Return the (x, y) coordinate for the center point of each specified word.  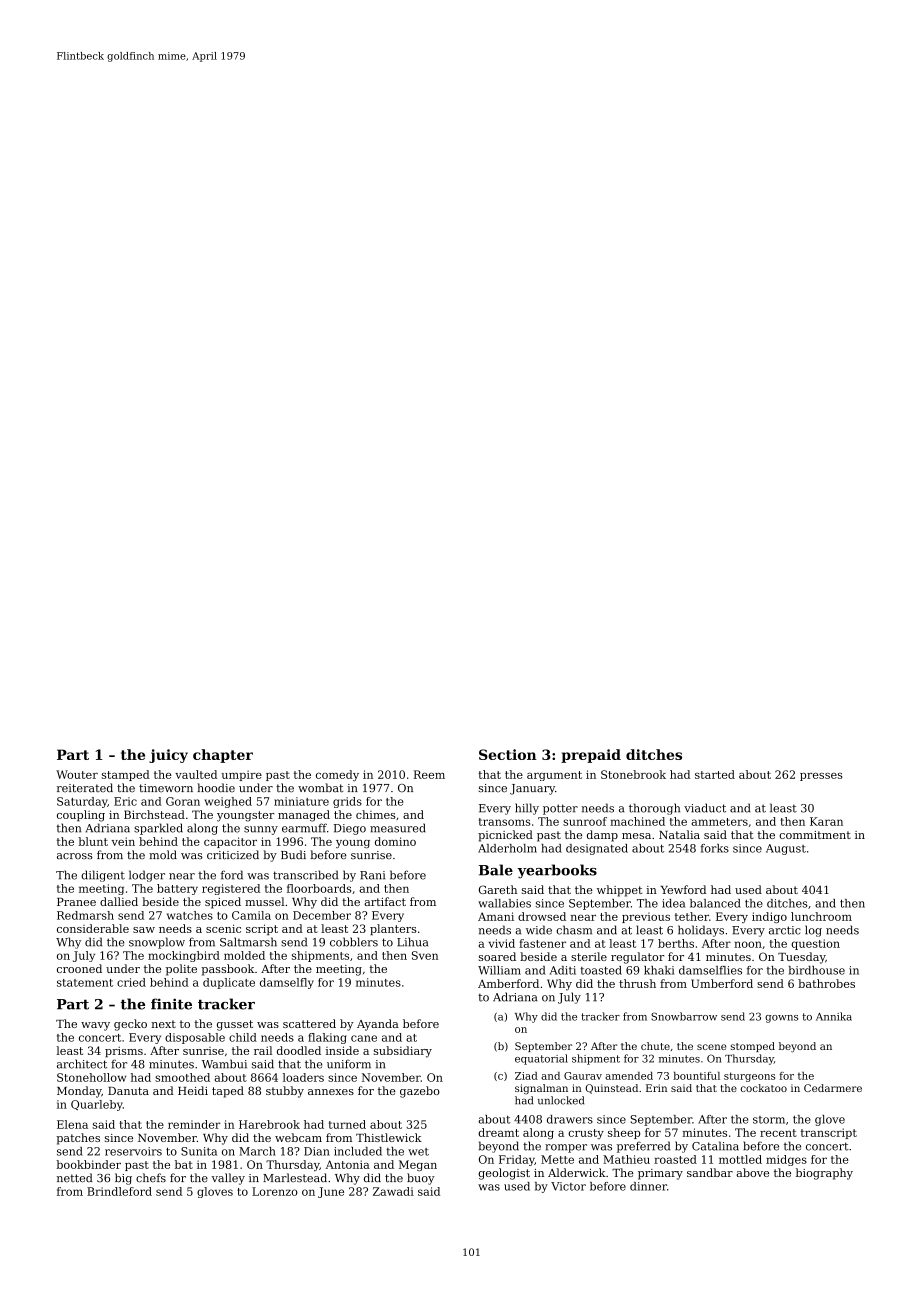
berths (676, 943)
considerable (93, 928)
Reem (429, 774)
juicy (168, 756)
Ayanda (378, 1025)
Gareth (498, 889)
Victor (568, 1186)
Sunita (199, 1151)
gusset (235, 1025)
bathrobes (826, 983)
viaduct (705, 808)
